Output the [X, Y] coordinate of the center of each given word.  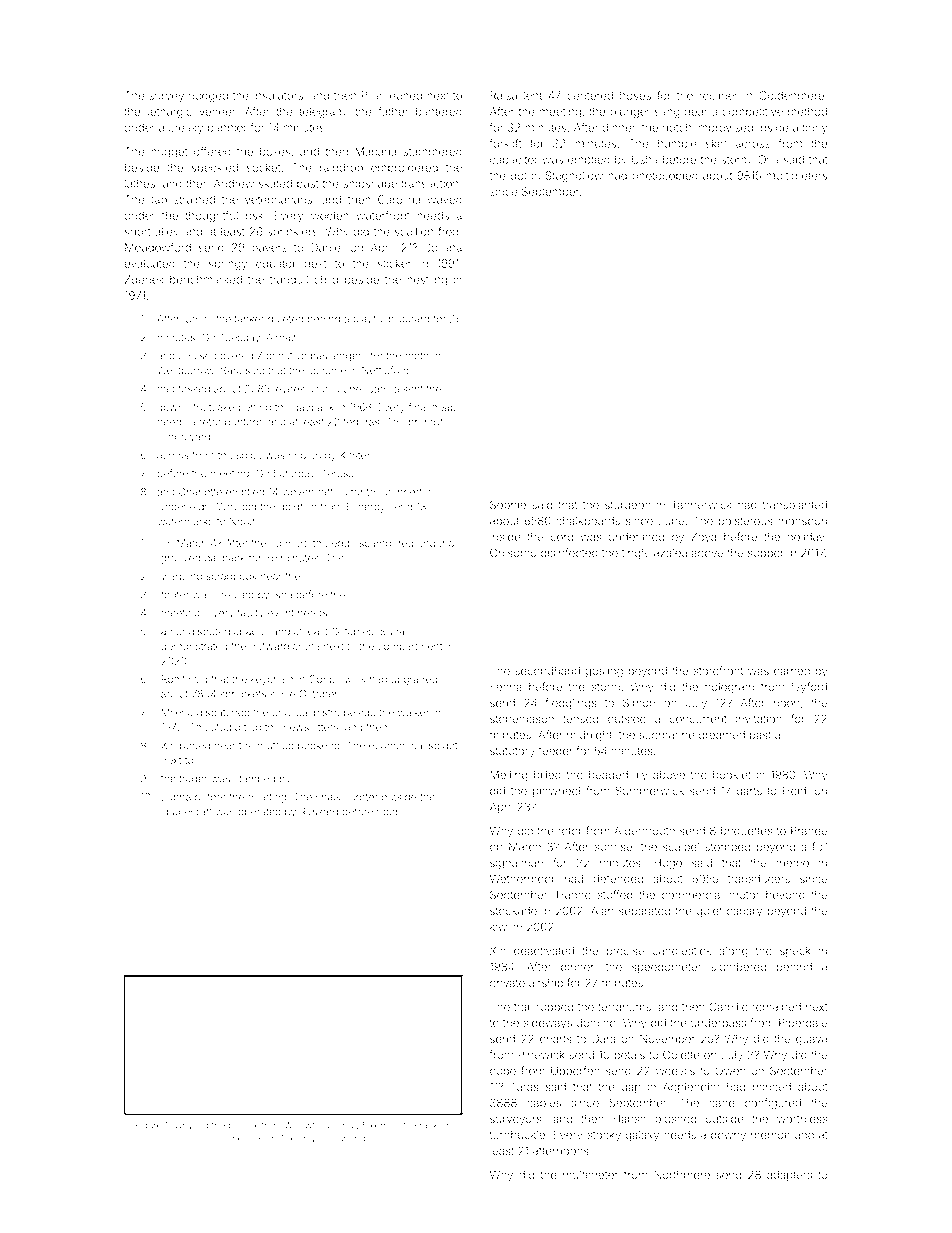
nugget [169, 153]
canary [744, 913]
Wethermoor [522, 878]
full [819, 846]
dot [519, 175]
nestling [427, 281]
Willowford [306, 1125]
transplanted [795, 506]
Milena [177, 712]
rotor [570, 831]
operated [259, 813]
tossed [194, 389]
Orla [768, 159]
